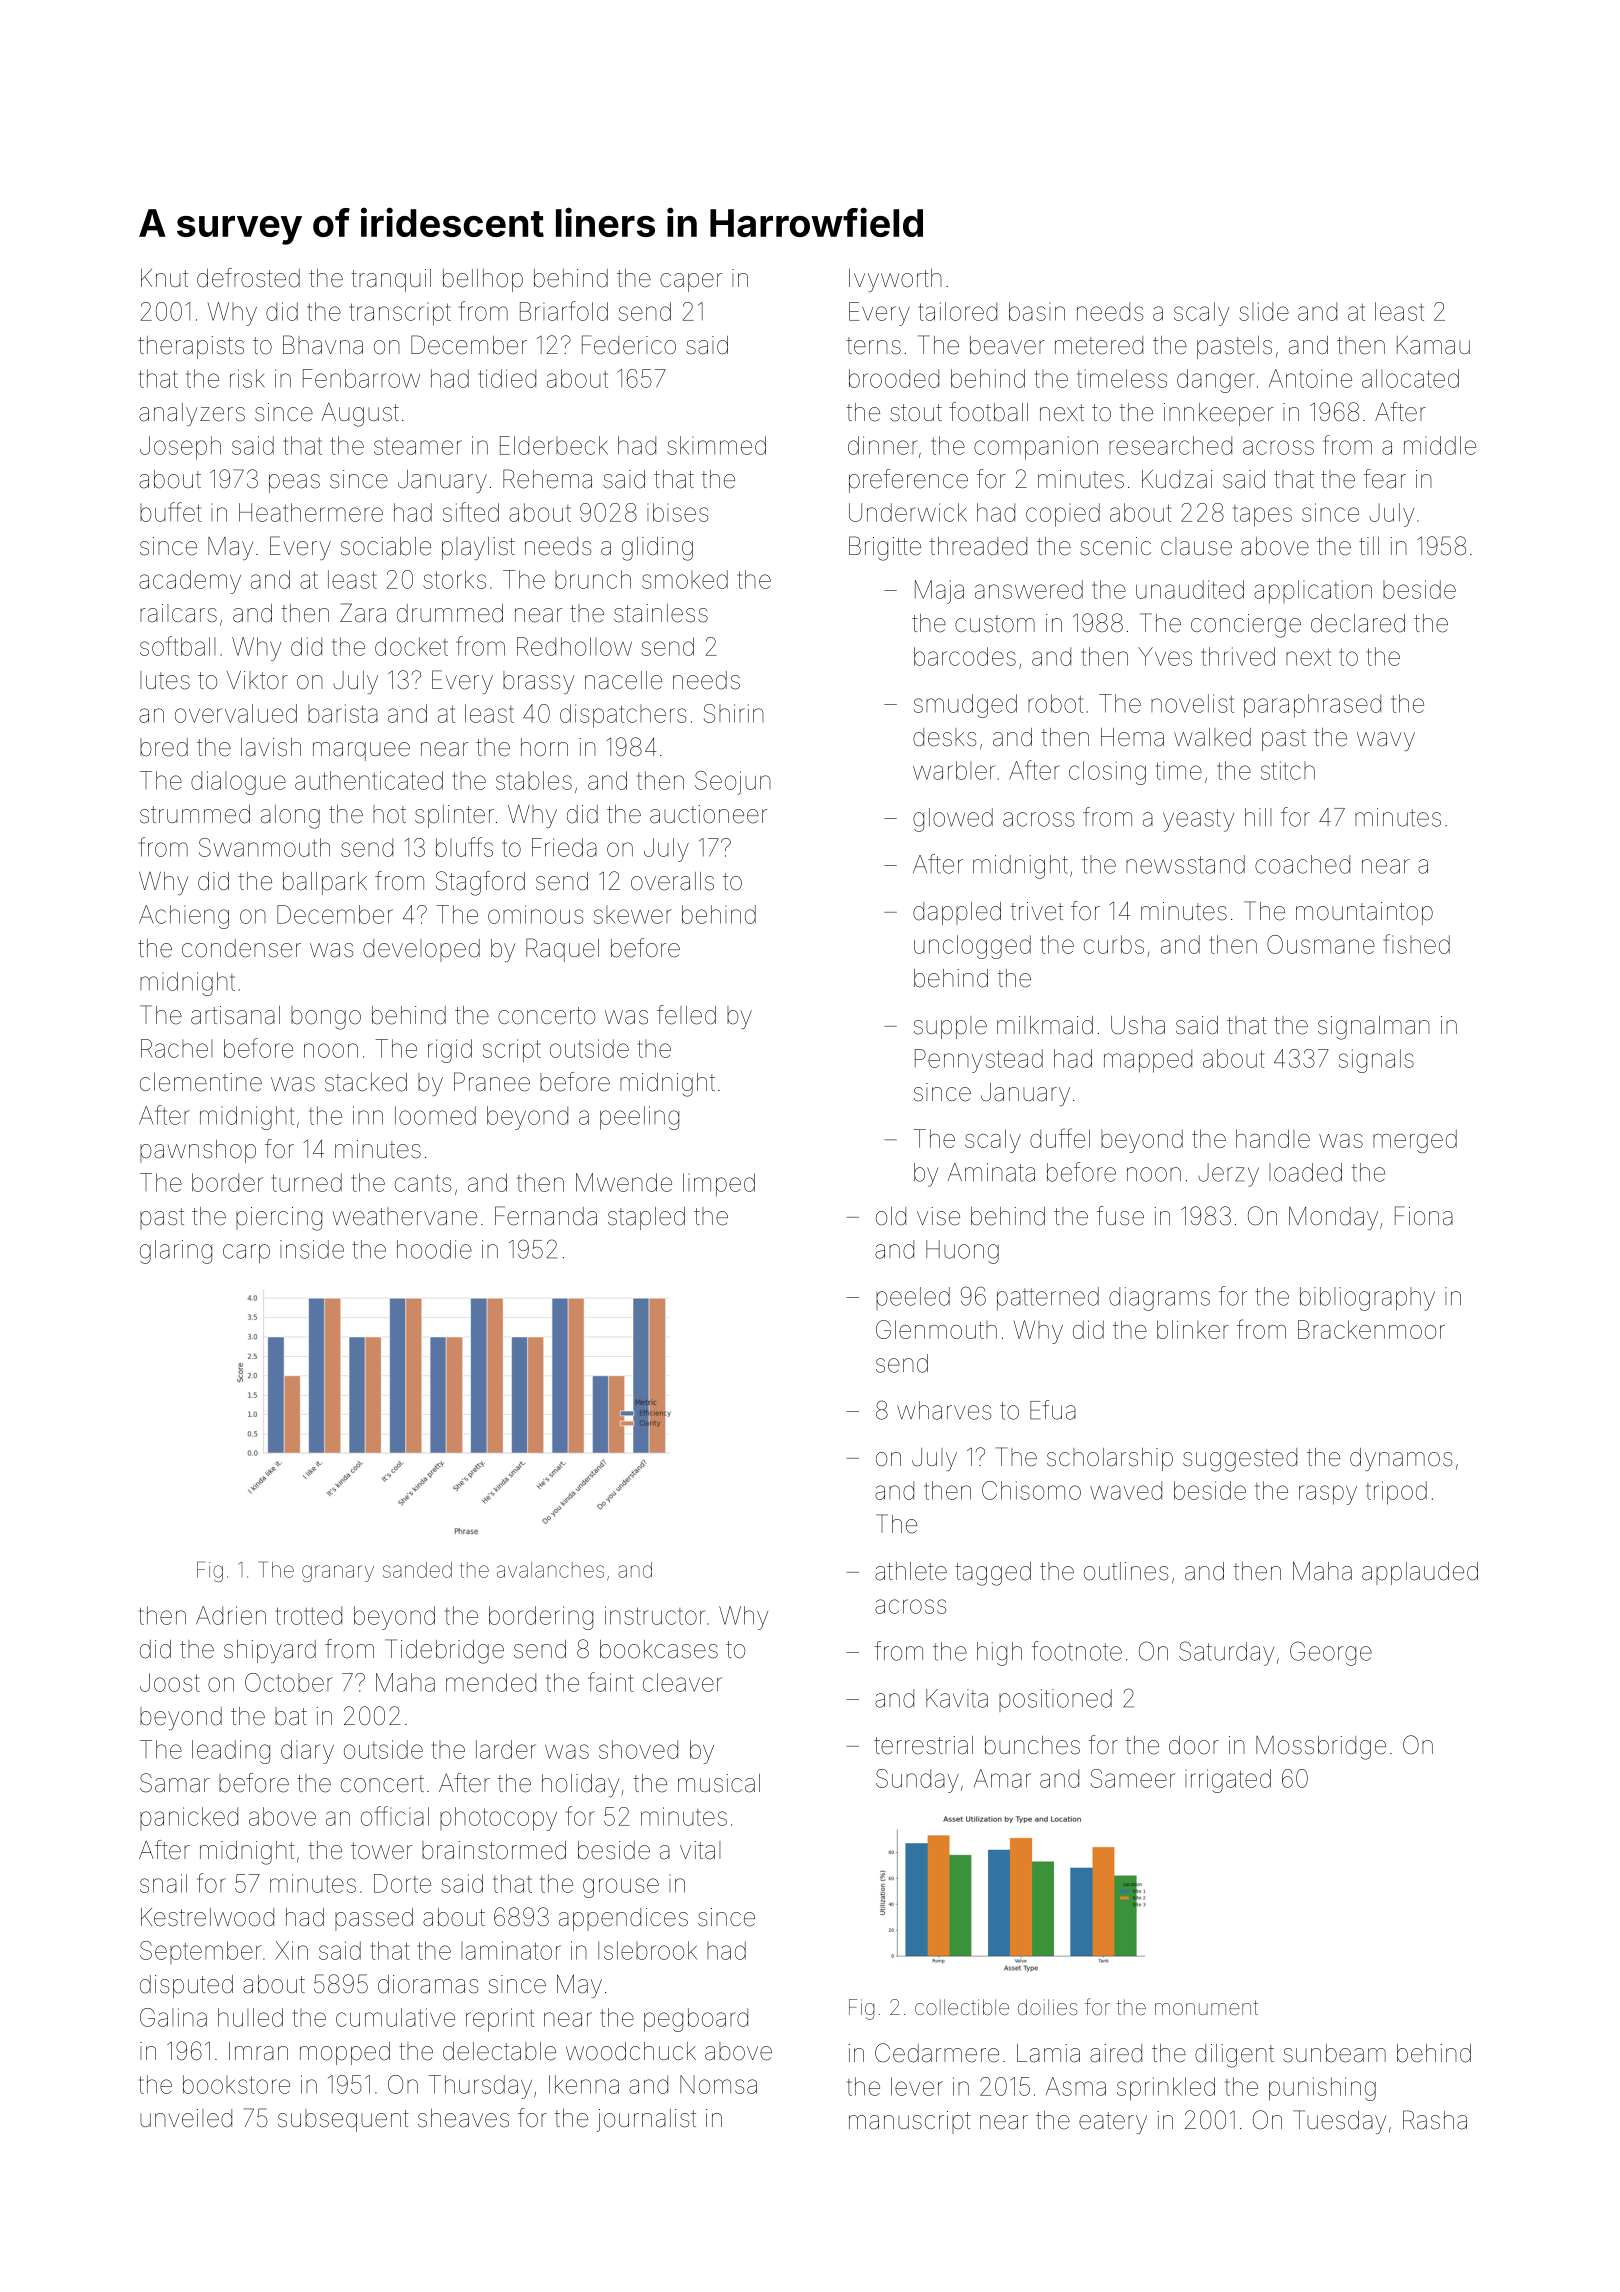  What do you see at coordinates (1371, 1329) in the document?
I see `Brackenmoor` at bounding box center [1371, 1329].
